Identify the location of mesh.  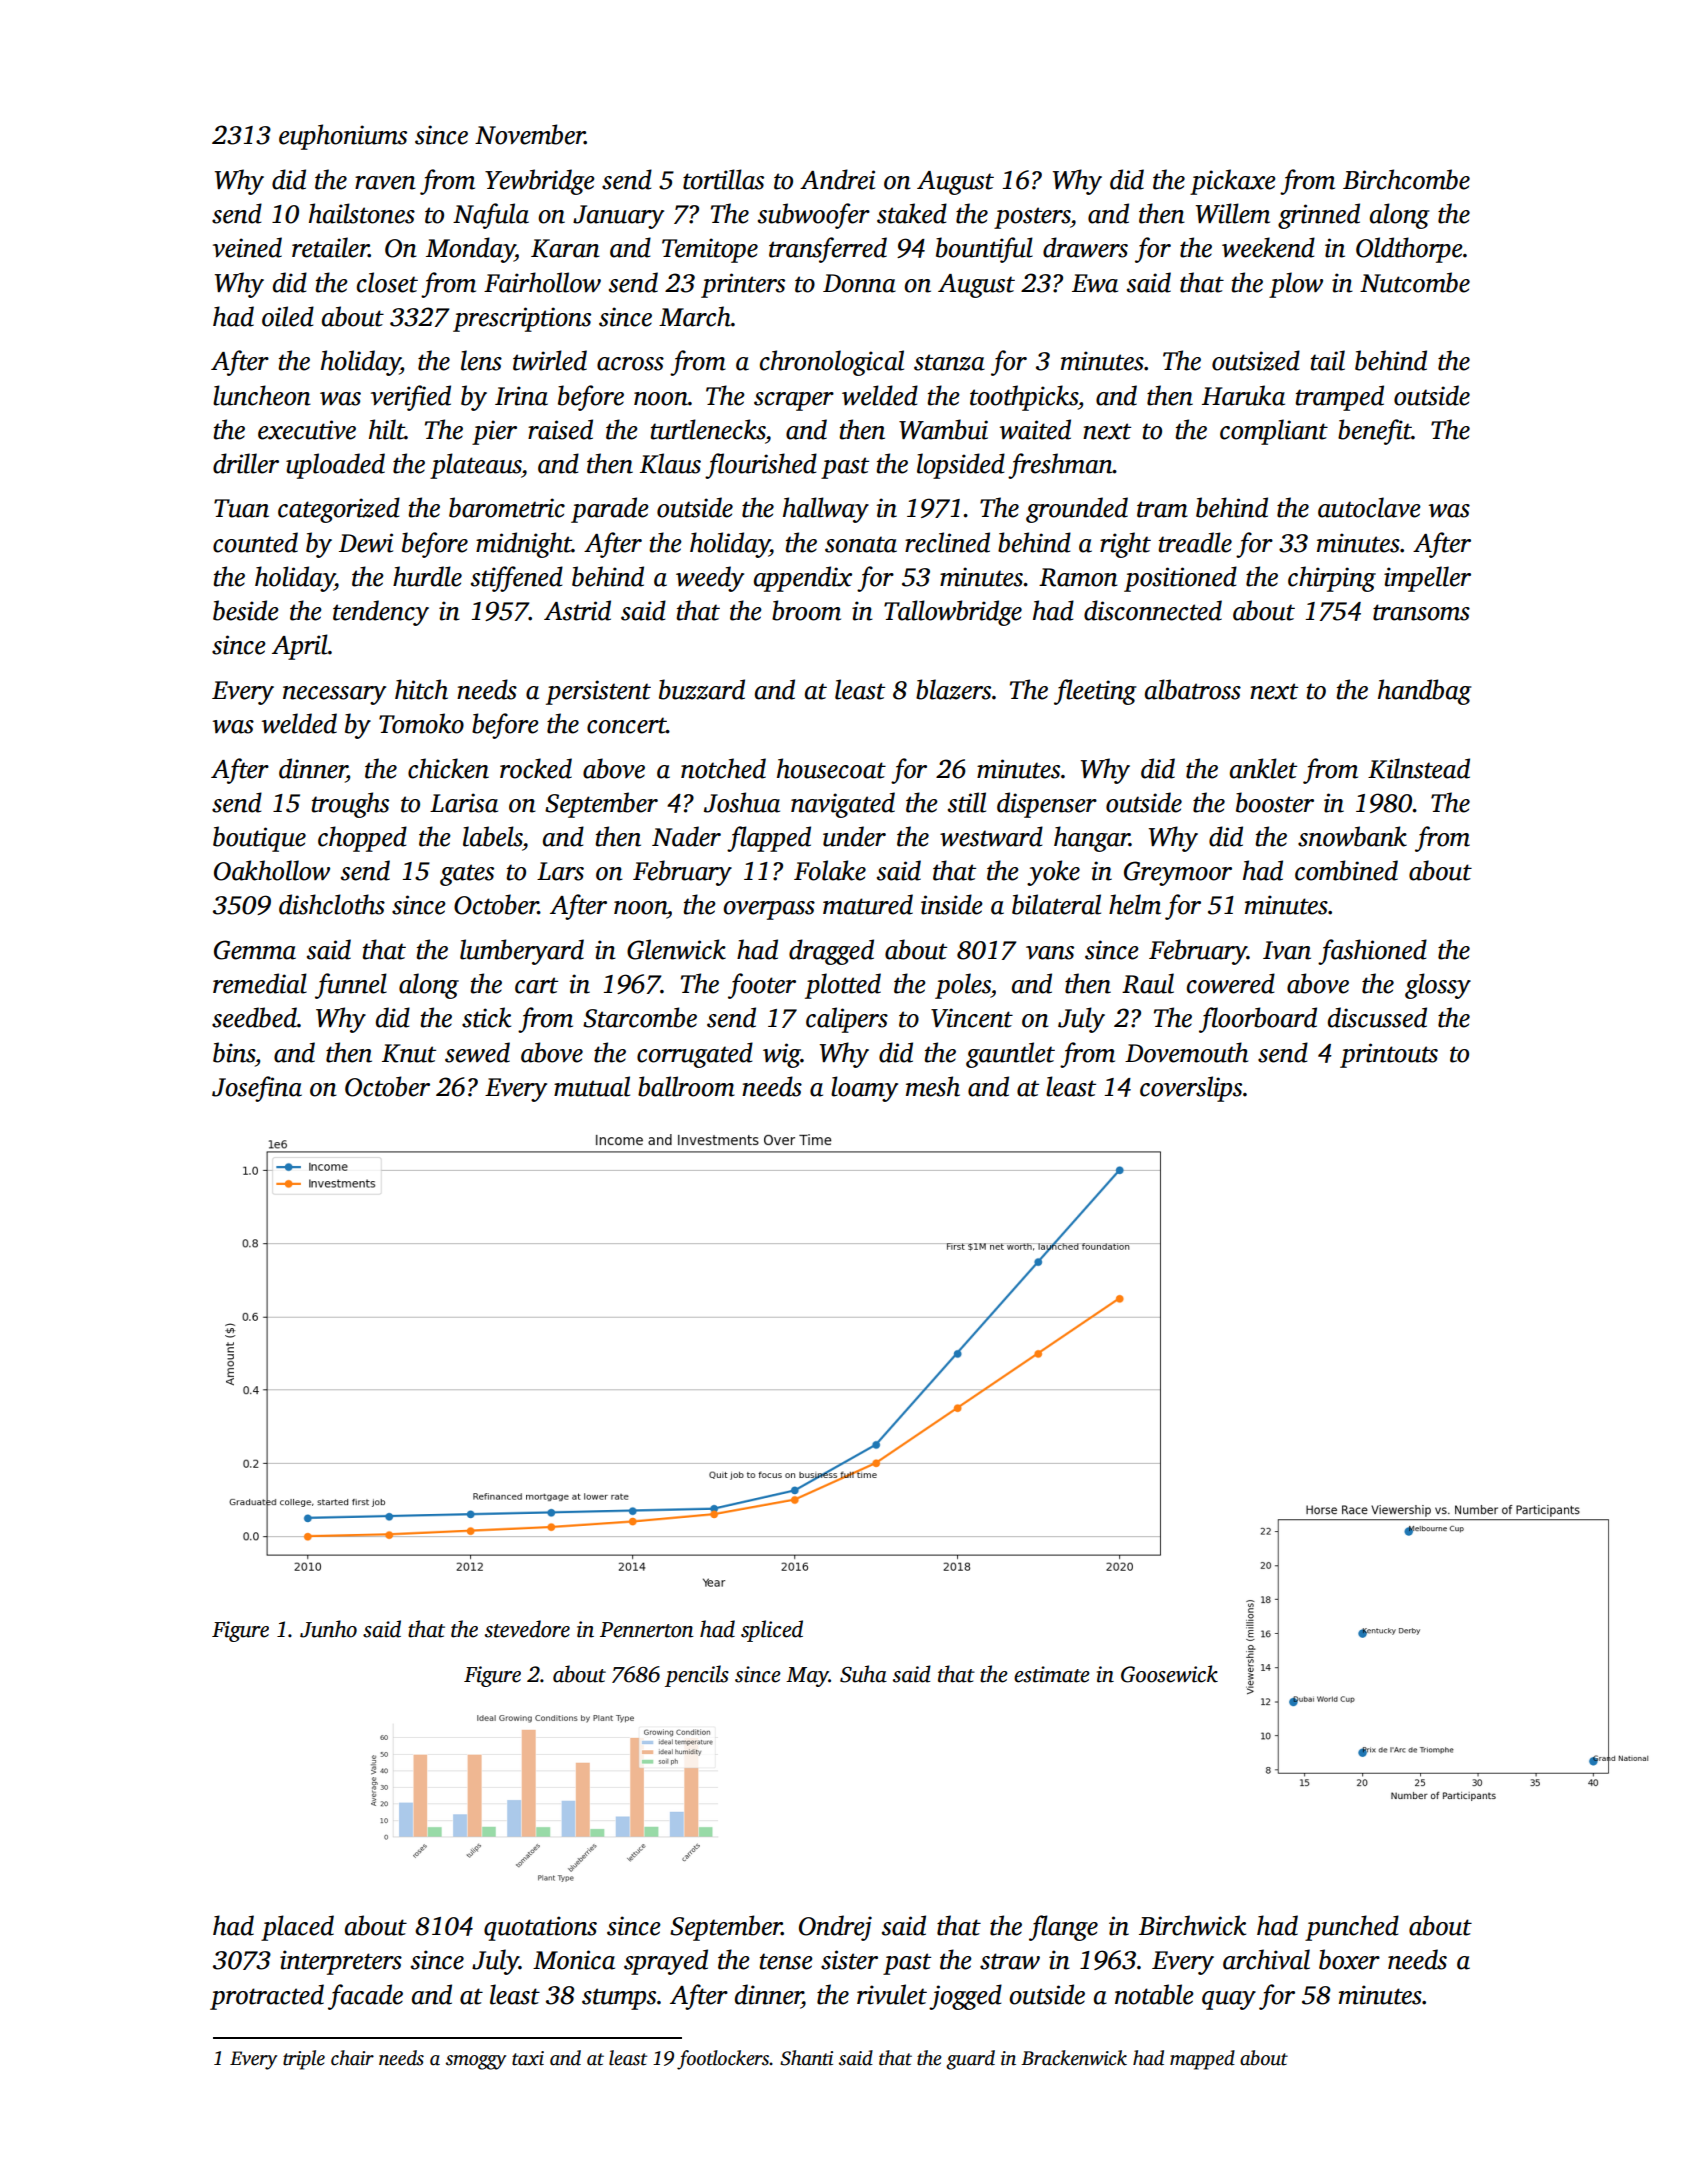
(933, 1086).
